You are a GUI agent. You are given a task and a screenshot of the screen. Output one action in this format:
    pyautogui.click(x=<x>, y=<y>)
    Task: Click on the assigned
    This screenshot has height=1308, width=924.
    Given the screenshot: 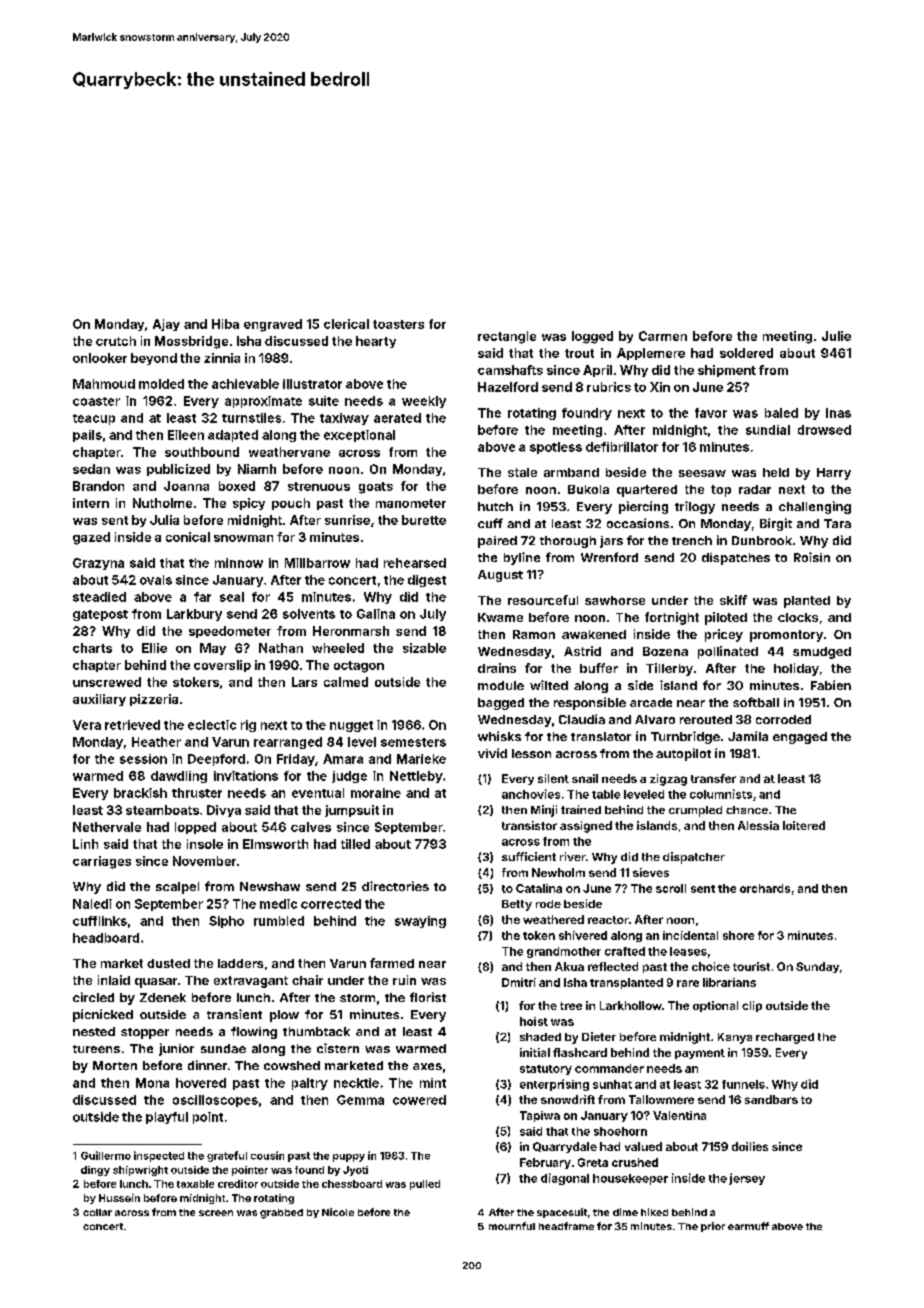 What is the action you would take?
    pyautogui.click(x=586, y=827)
